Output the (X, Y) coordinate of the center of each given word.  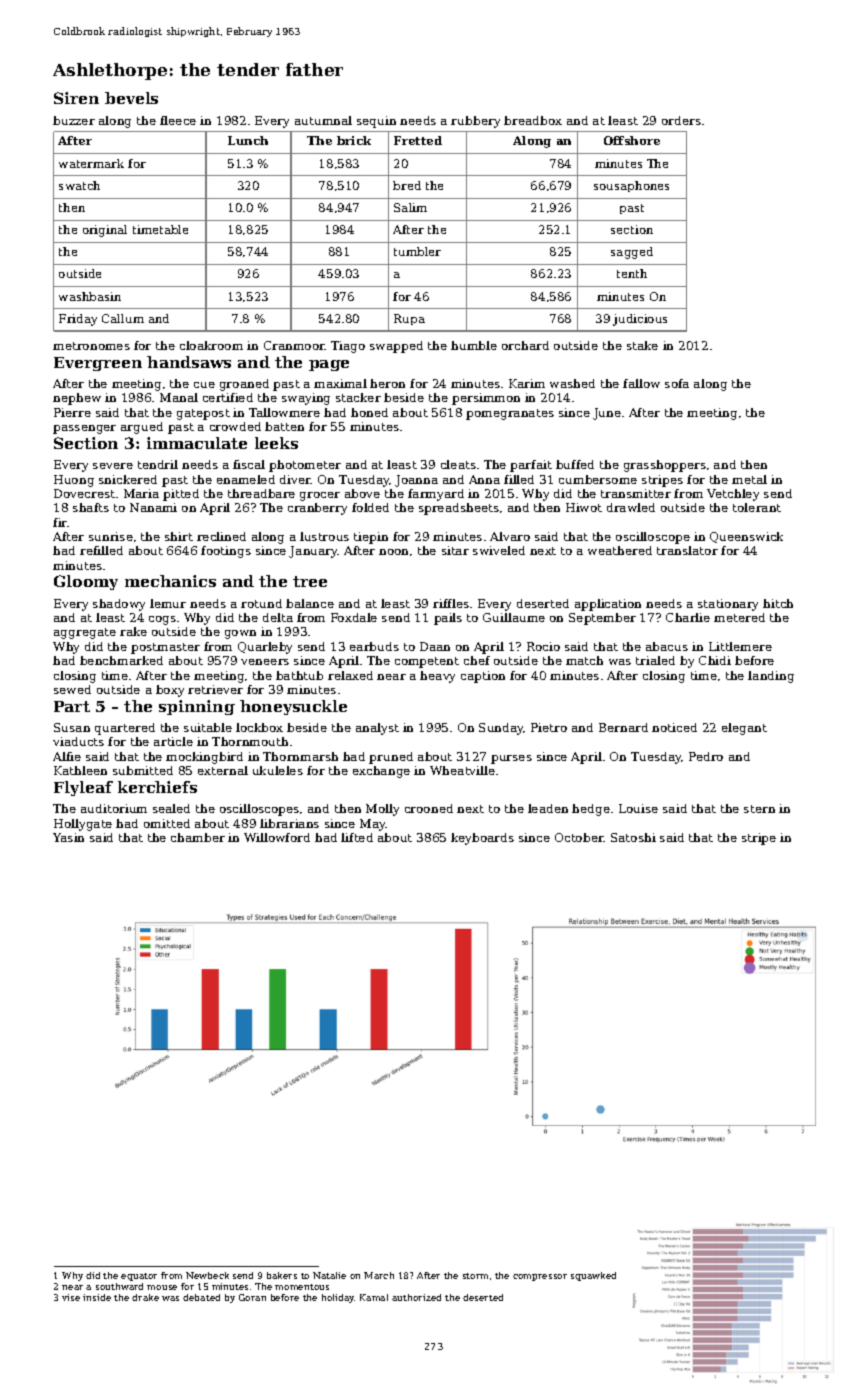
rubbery (475, 122)
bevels (131, 98)
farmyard (436, 495)
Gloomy (86, 582)
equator (139, 1277)
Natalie (329, 1275)
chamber (198, 837)
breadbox (533, 120)
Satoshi (633, 837)
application (608, 605)
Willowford (277, 837)
